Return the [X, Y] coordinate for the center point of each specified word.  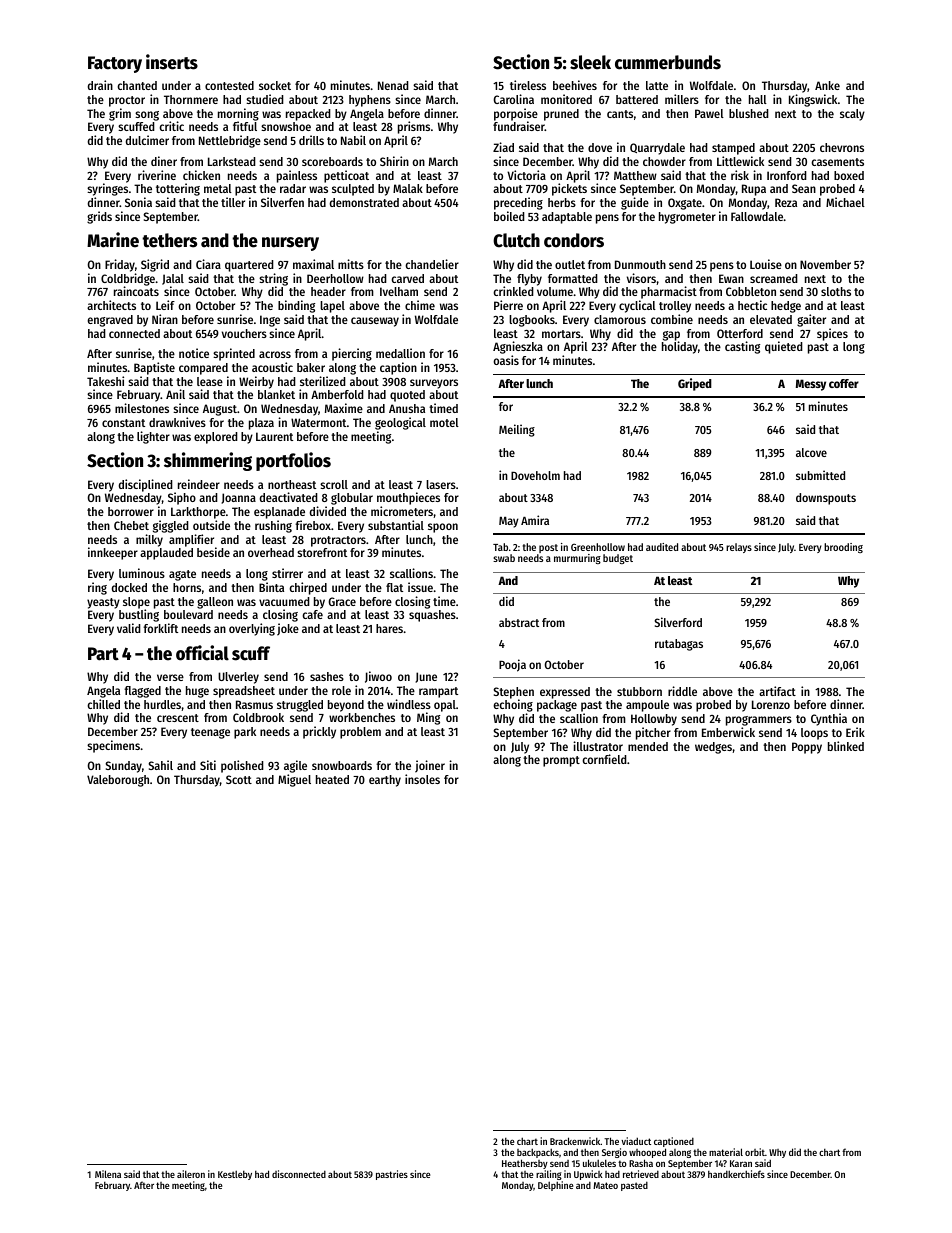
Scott [239, 779]
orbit [755, 1152]
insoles [422, 779]
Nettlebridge [230, 141]
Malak [408, 188]
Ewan [731, 278]
